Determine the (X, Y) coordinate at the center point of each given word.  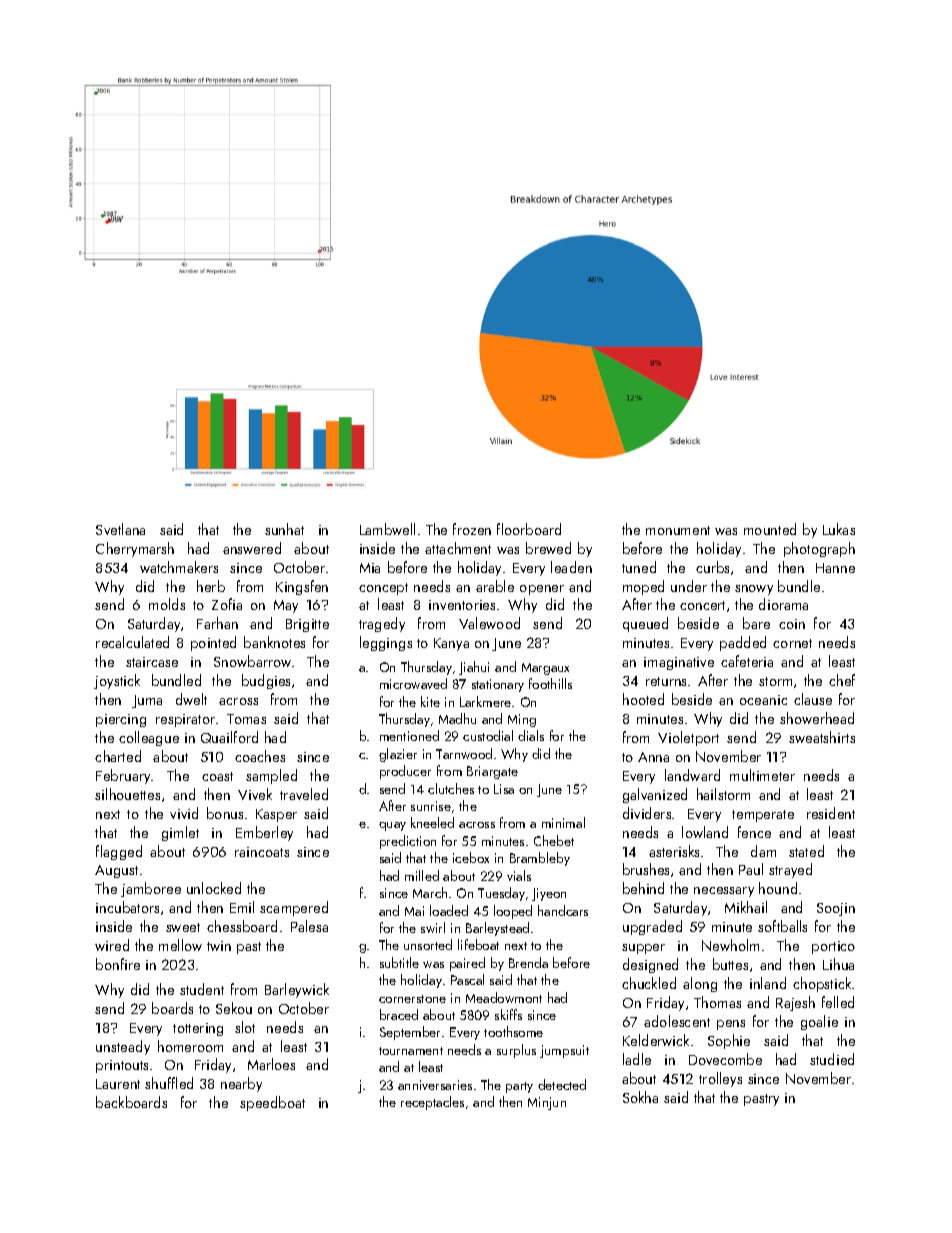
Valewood (489, 623)
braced (399, 1014)
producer (405, 772)
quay (392, 826)
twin (219, 946)
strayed (790, 870)
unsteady (123, 1047)
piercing (121, 720)
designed (650, 965)
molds (167, 604)
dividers (647, 813)
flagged (119, 852)
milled (422, 875)
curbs (712, 567)
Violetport (688, 738)
